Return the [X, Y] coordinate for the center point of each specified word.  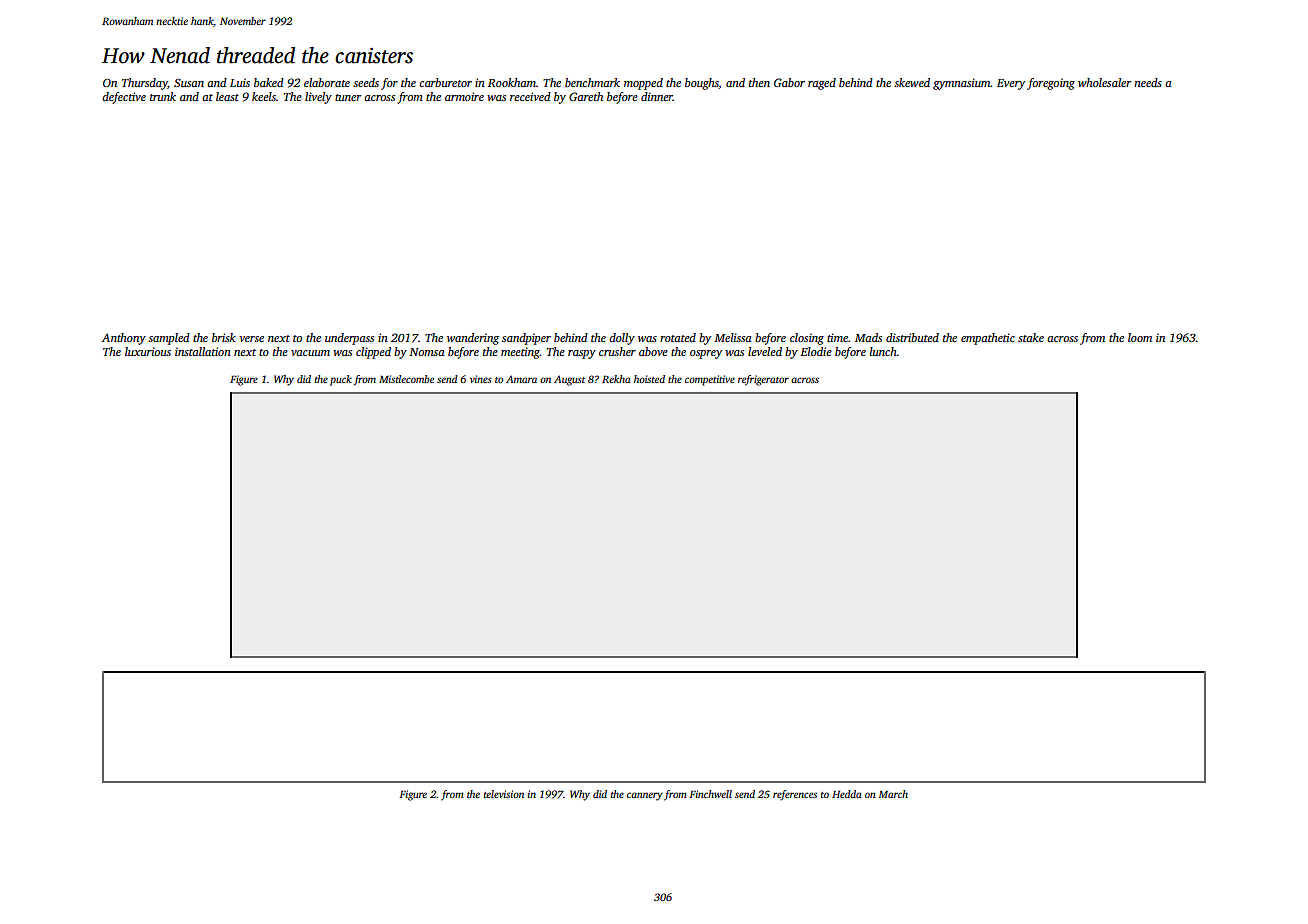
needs [1148, 82]
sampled [169, 339]
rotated [678, 337]
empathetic [988, 339]
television [504, 794]
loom [1140, 337]
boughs [702, 84]
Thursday [145, 84]
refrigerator [763, 380]
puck [341, 380]
